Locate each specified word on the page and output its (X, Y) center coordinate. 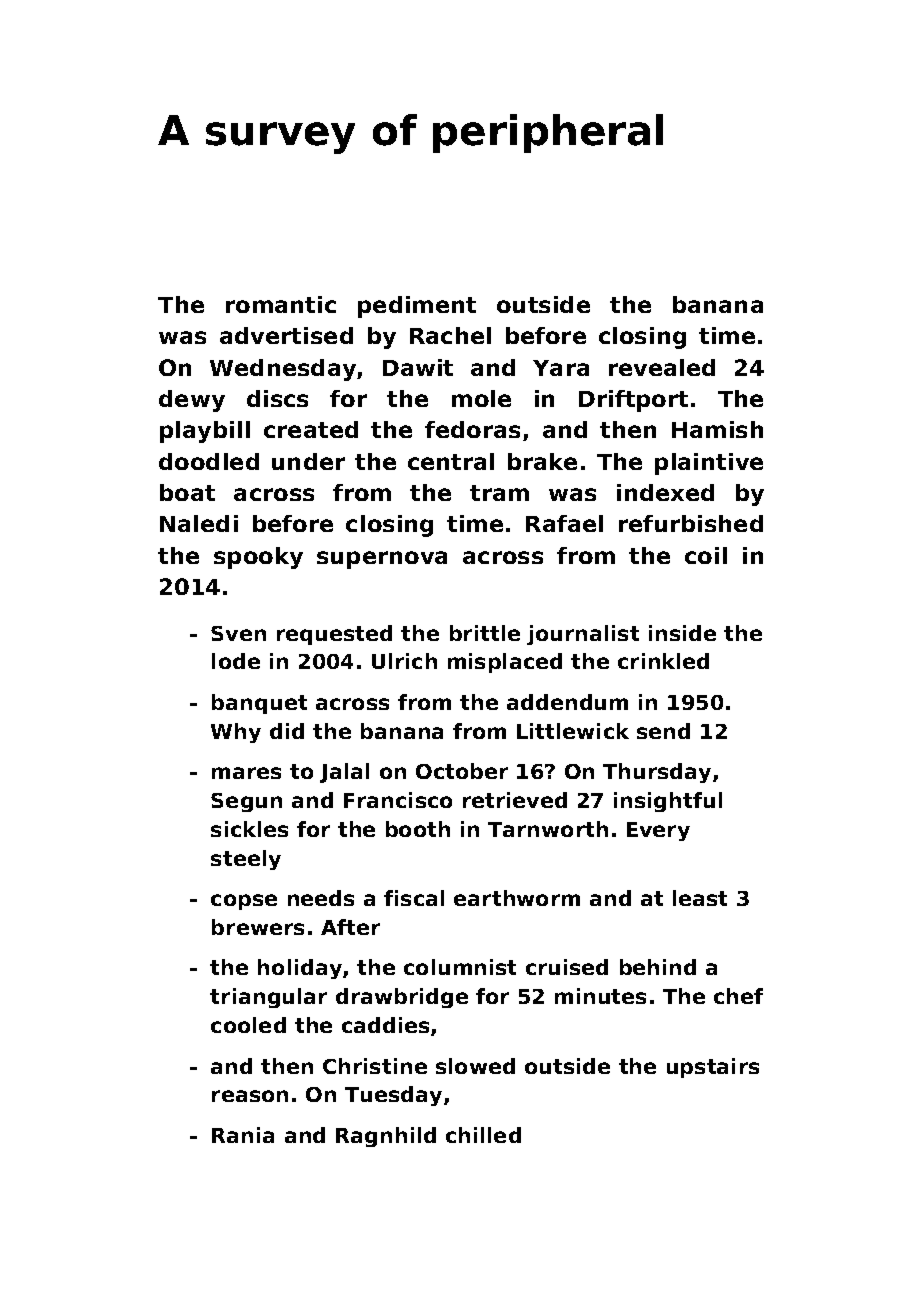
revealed (662, 367)
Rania (243, 1135)
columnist (460, 967)
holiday (300, 969)
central (451, 461)
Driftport (633, 401)
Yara (561, 368)
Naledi (199, 523)
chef (738, 996)
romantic (281, 304)
